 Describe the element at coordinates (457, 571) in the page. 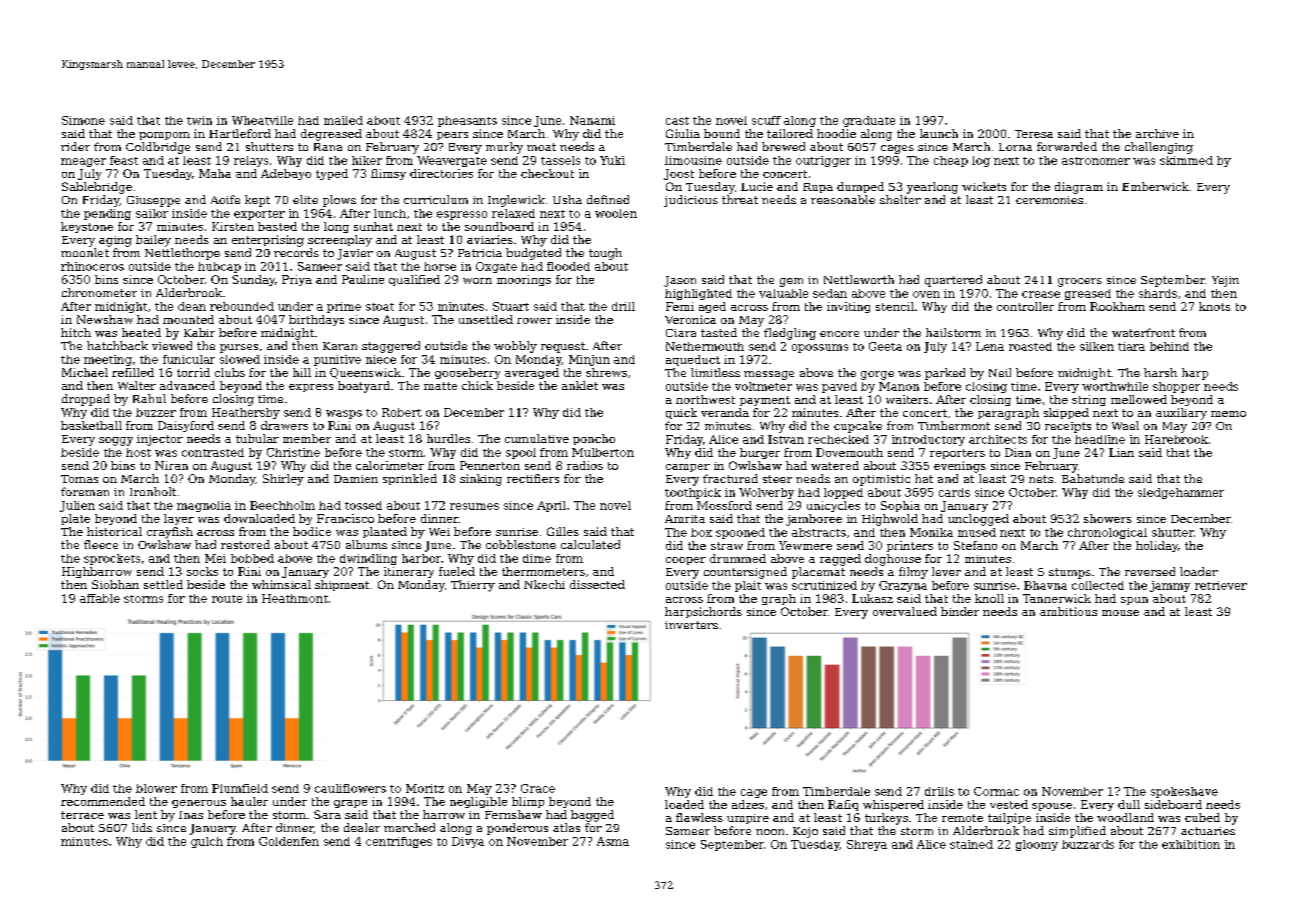

I see `fueled` at that location.
